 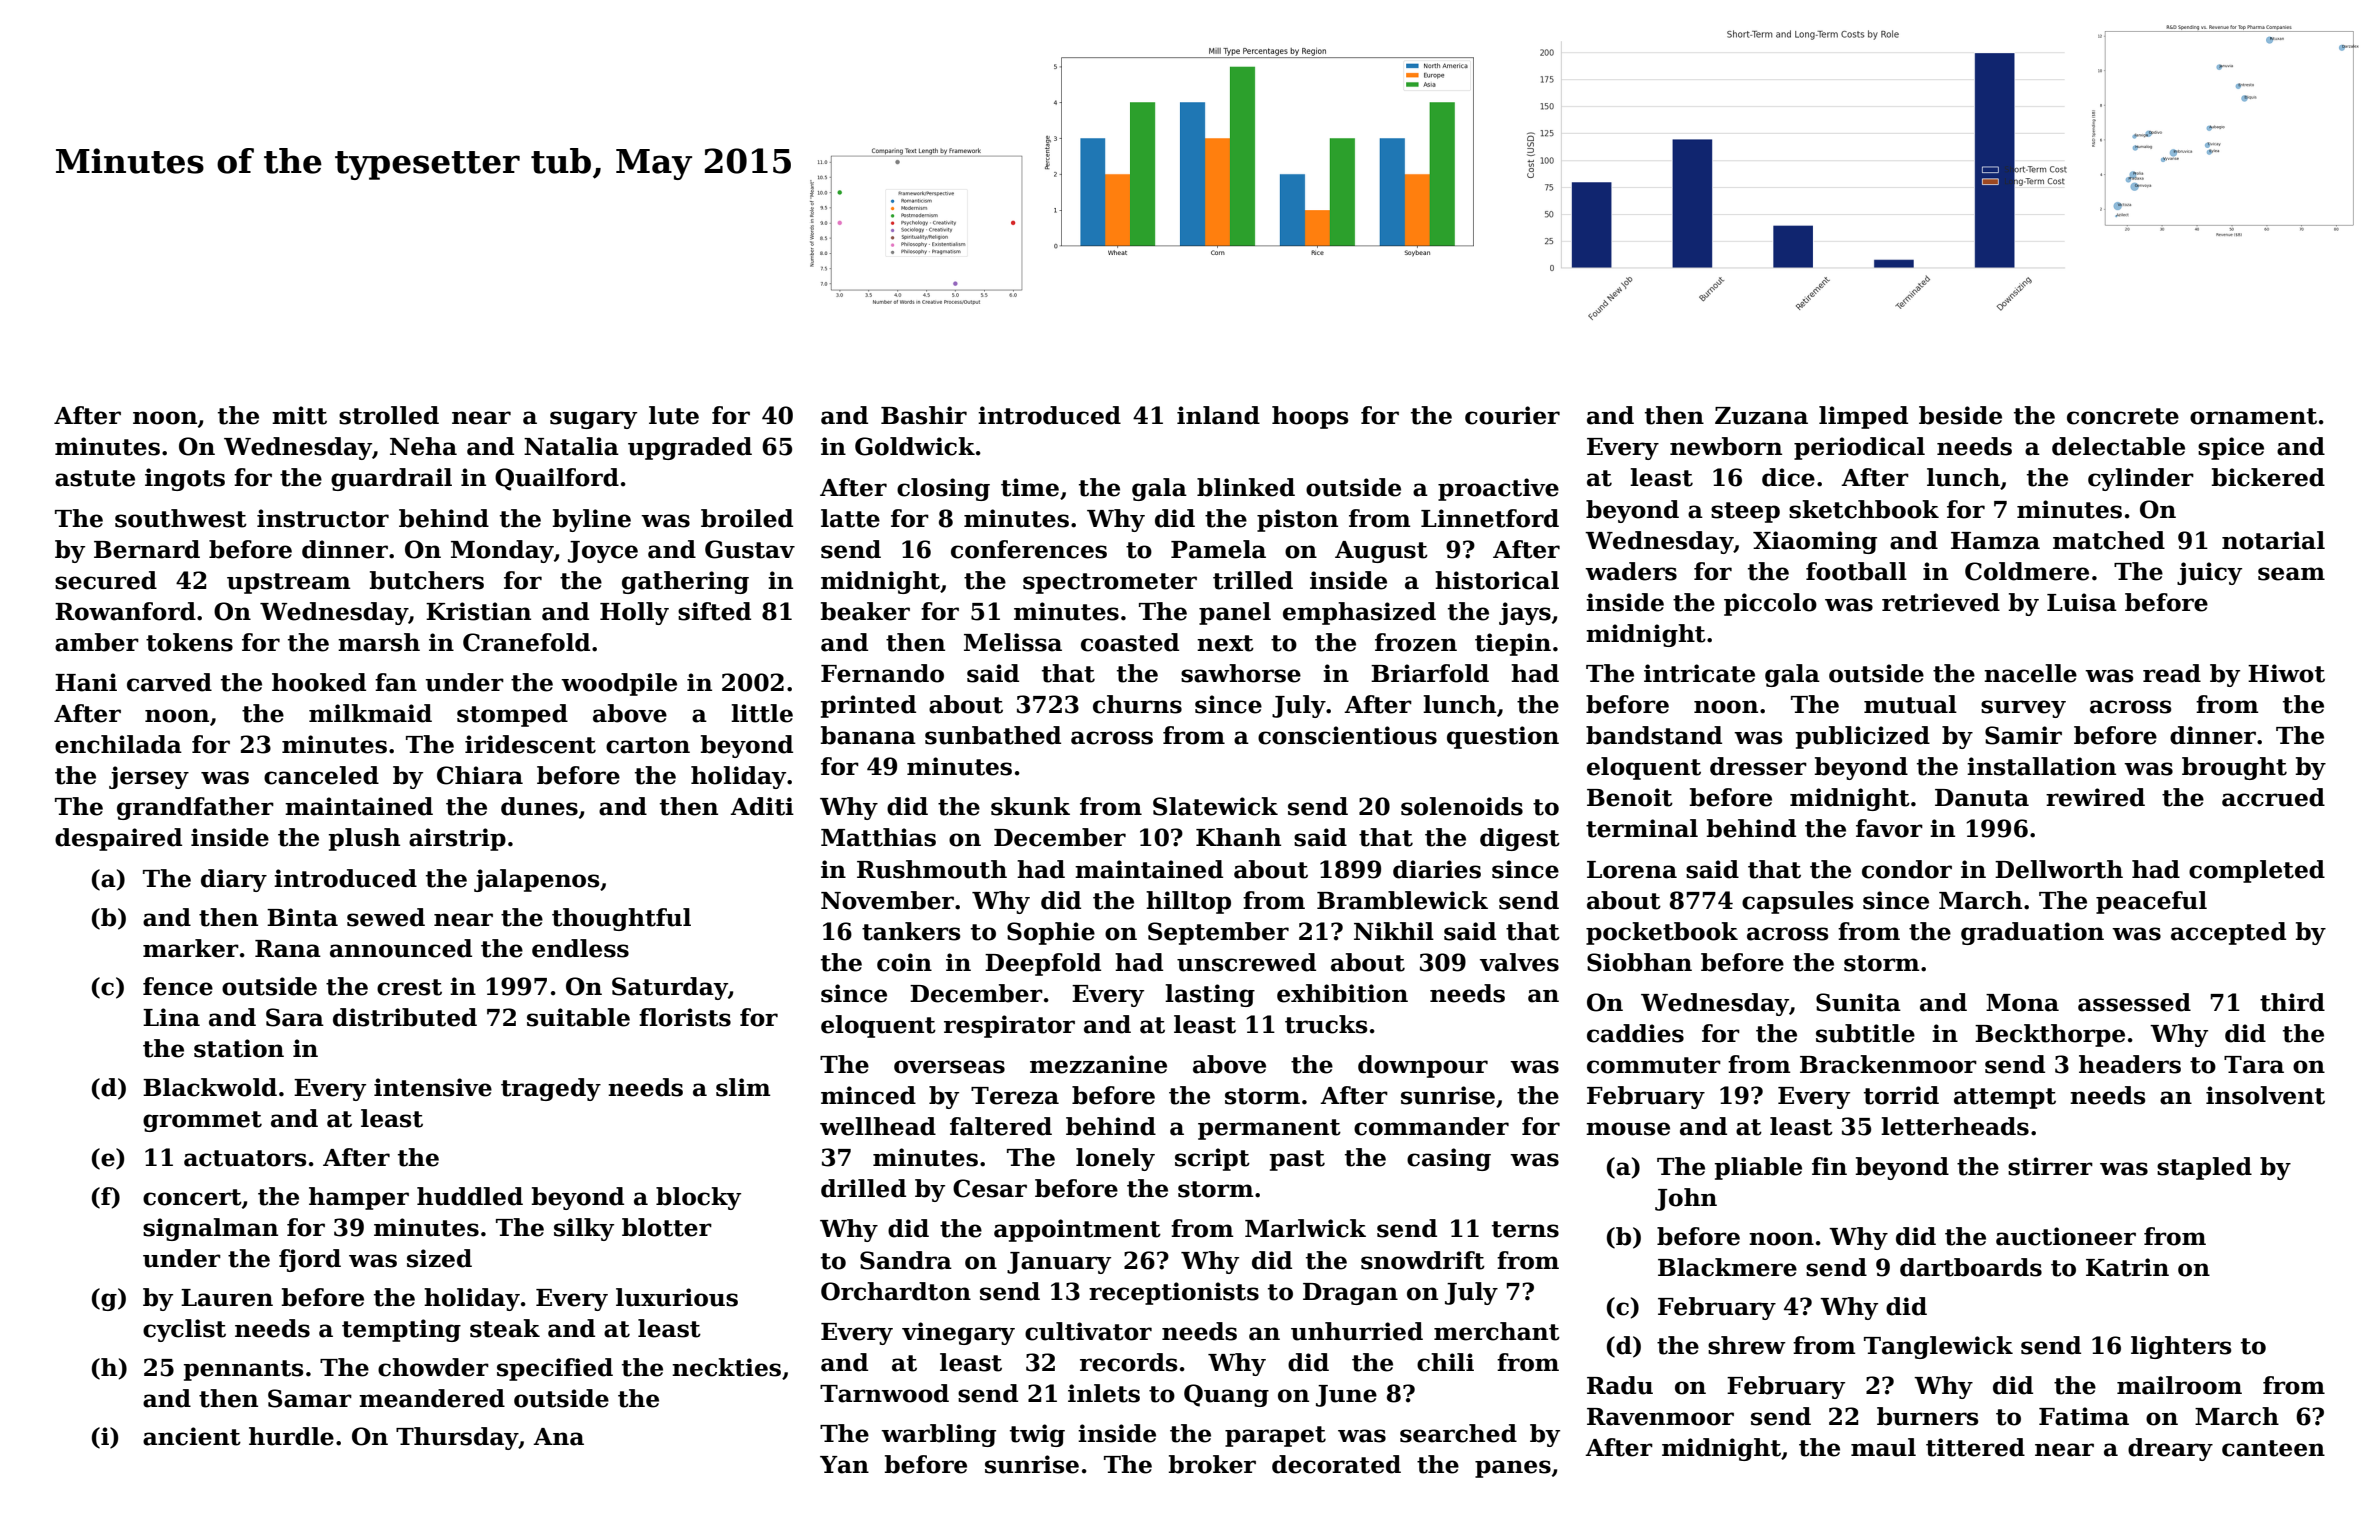 What do you see at coordinates (289, 583) in the screenshot?
I see `upstream` at bounding box center [289, 583].
